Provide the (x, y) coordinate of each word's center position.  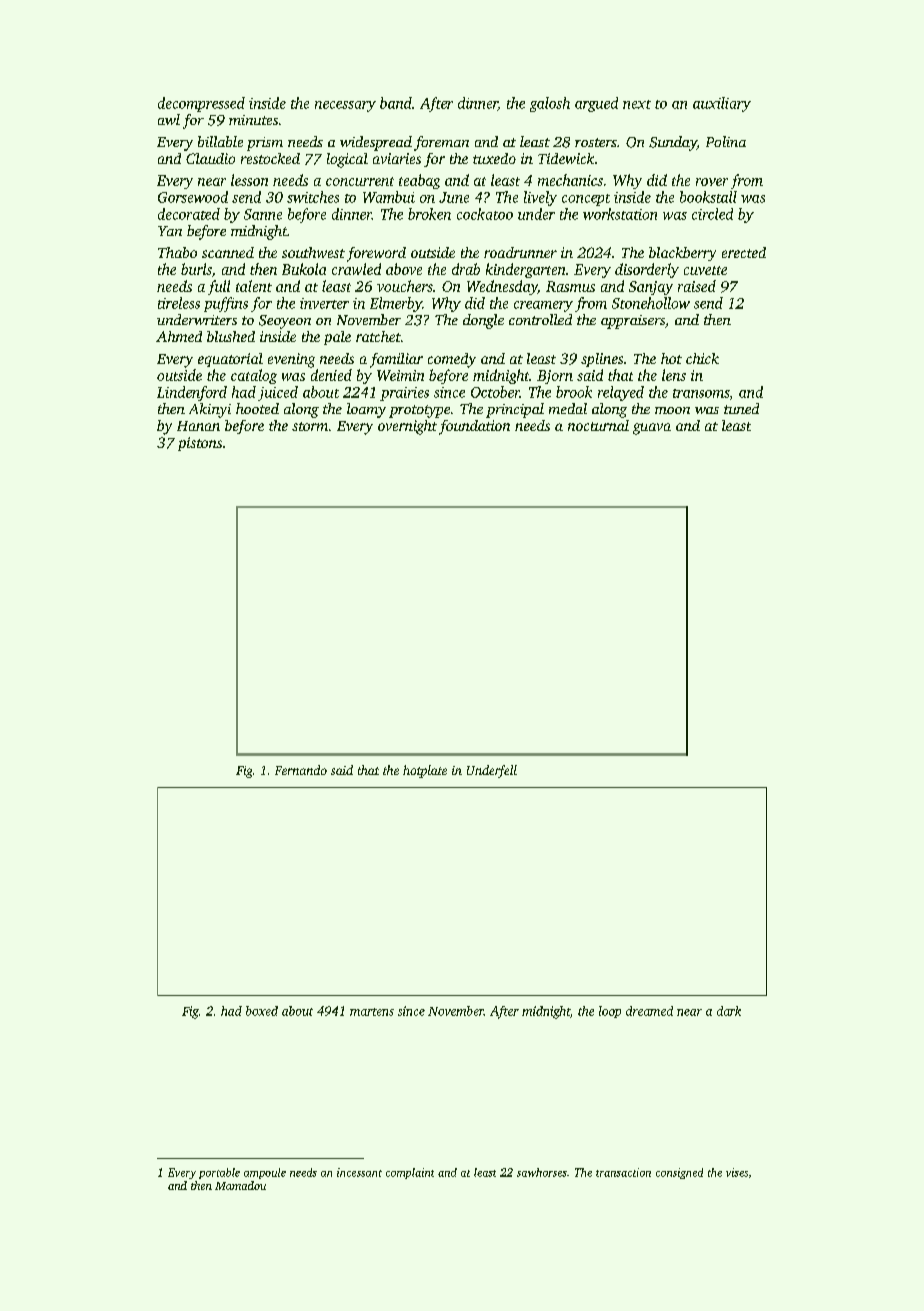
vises (737, 1172)
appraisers (633, 322)
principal (515, 410)
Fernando (301, 770)
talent (254, 286)
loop (610, 1012)
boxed (262, 1011)
